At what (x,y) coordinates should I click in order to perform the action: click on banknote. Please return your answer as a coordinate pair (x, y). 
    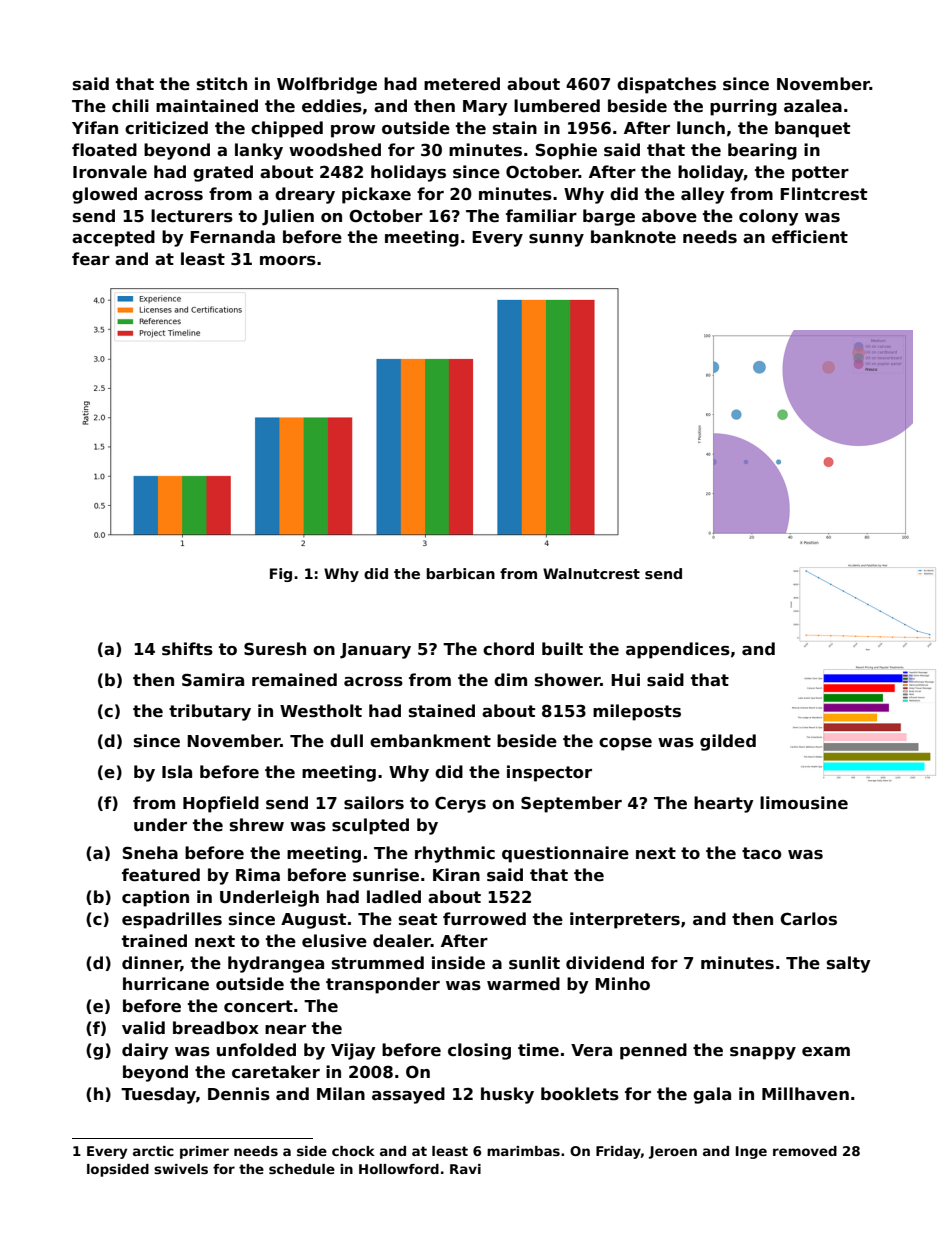
    Looking at the image, I should click on (633, 237).
